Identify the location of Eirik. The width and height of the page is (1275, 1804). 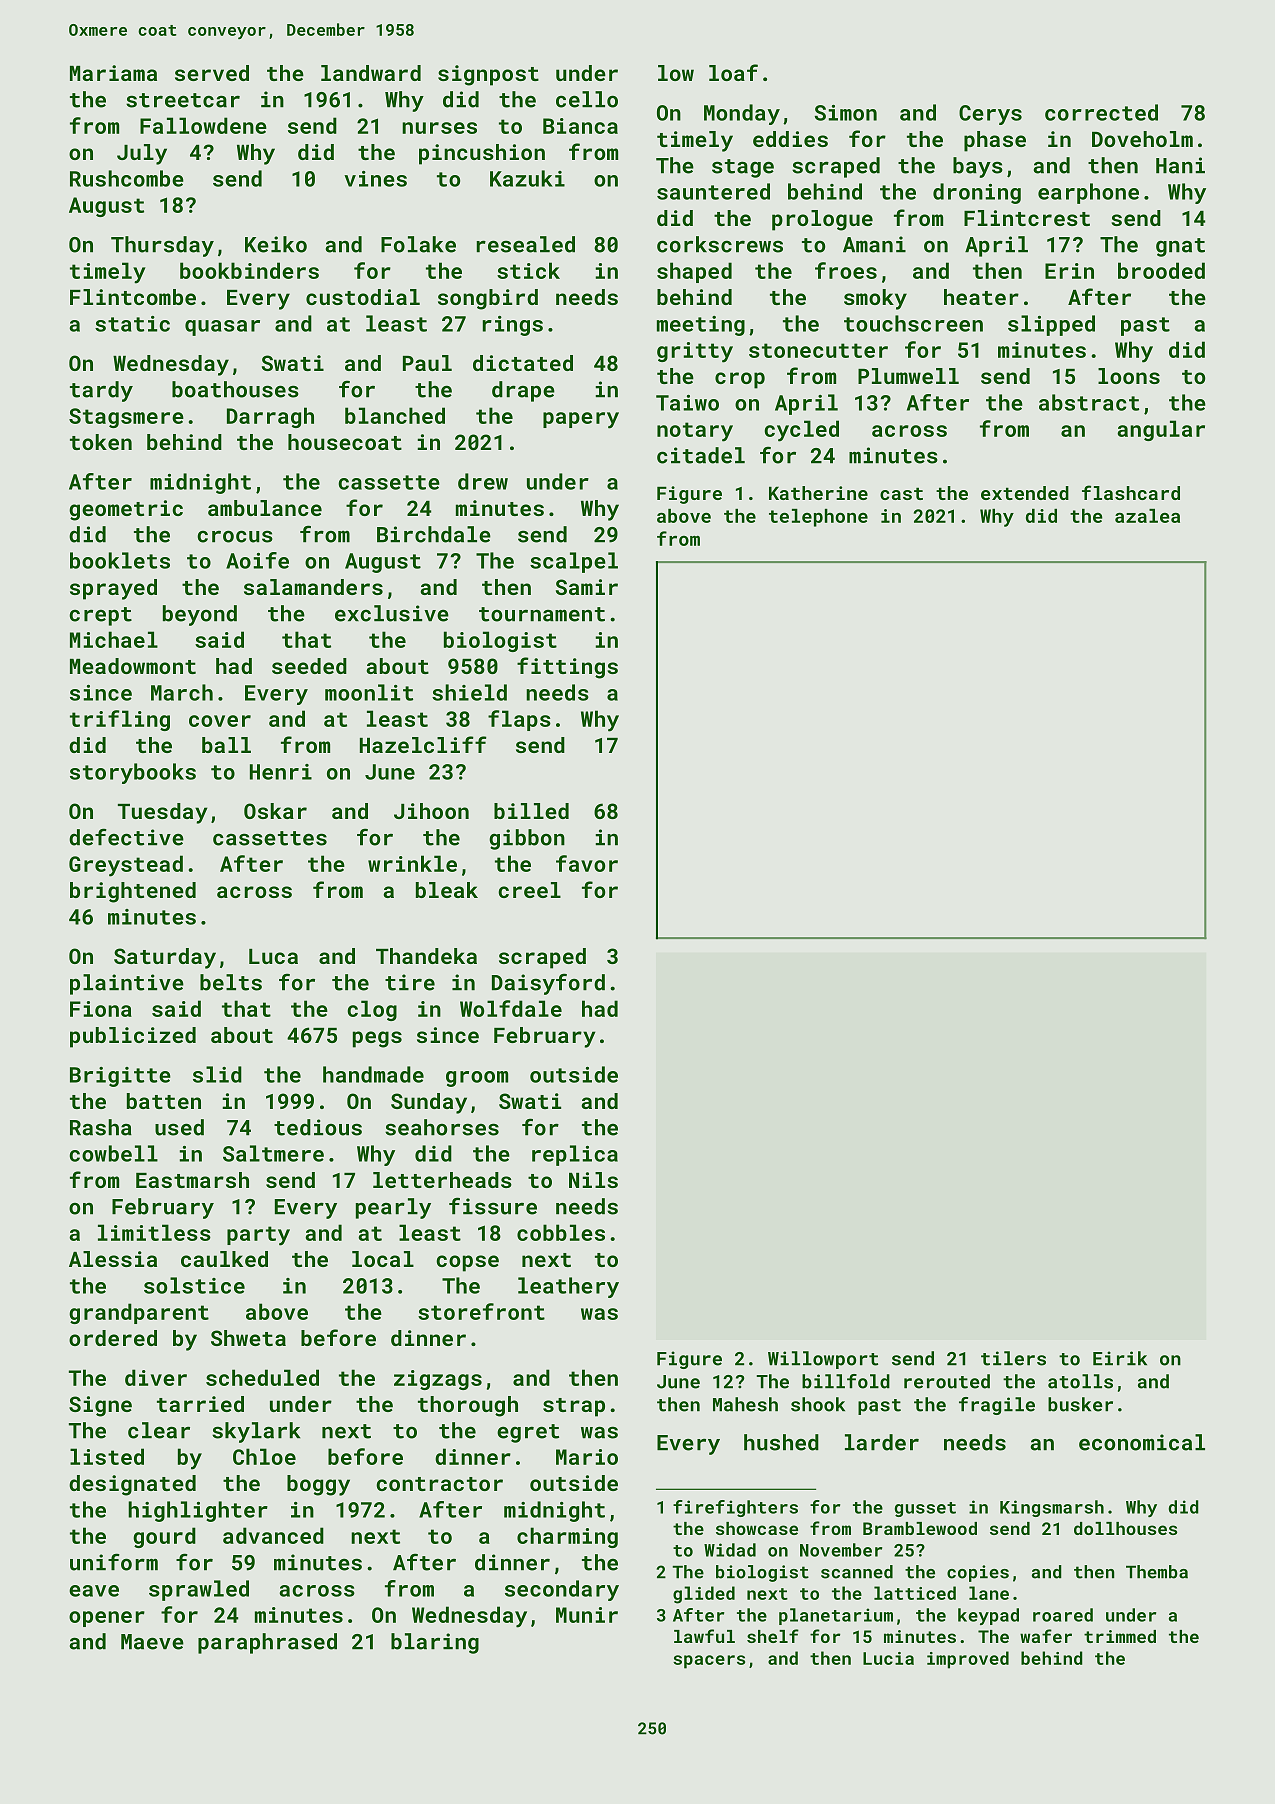
(1120, 1358).
